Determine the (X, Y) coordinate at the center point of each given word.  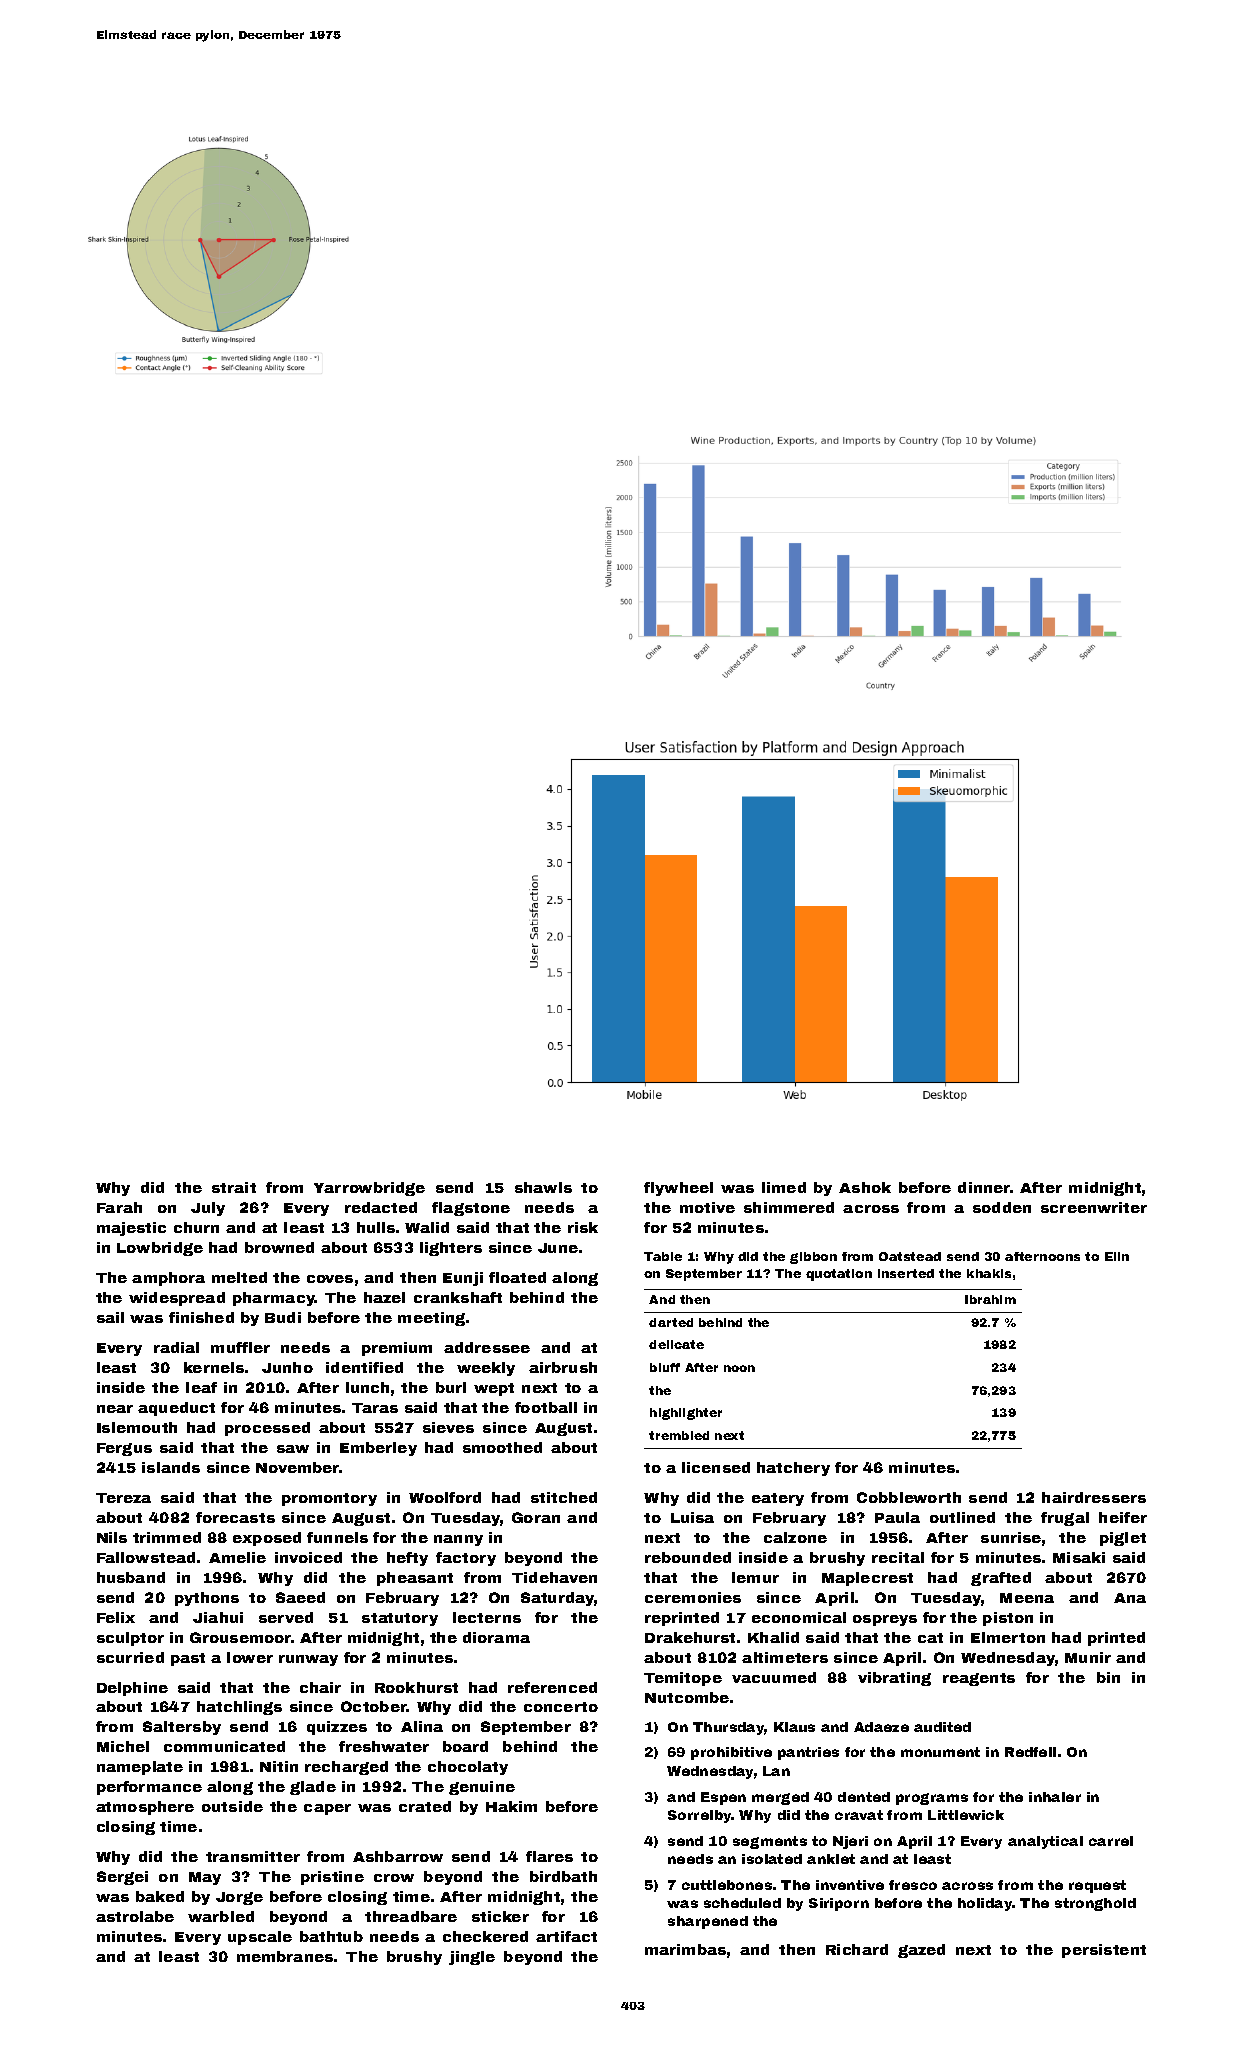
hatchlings (239, 1708)
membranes (285, 1956)
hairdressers (1094, 1497)
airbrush (563, 1367)
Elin (1117, 1256)
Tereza (123, 1498)
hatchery (793, 1469)
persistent (1104, 1951)
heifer (1123, 1517)
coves (330, 1279)
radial (176, 1347)
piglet (1123, 1539)
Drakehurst (690, 1637)
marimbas (685, 1949)
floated (517, 1277)
